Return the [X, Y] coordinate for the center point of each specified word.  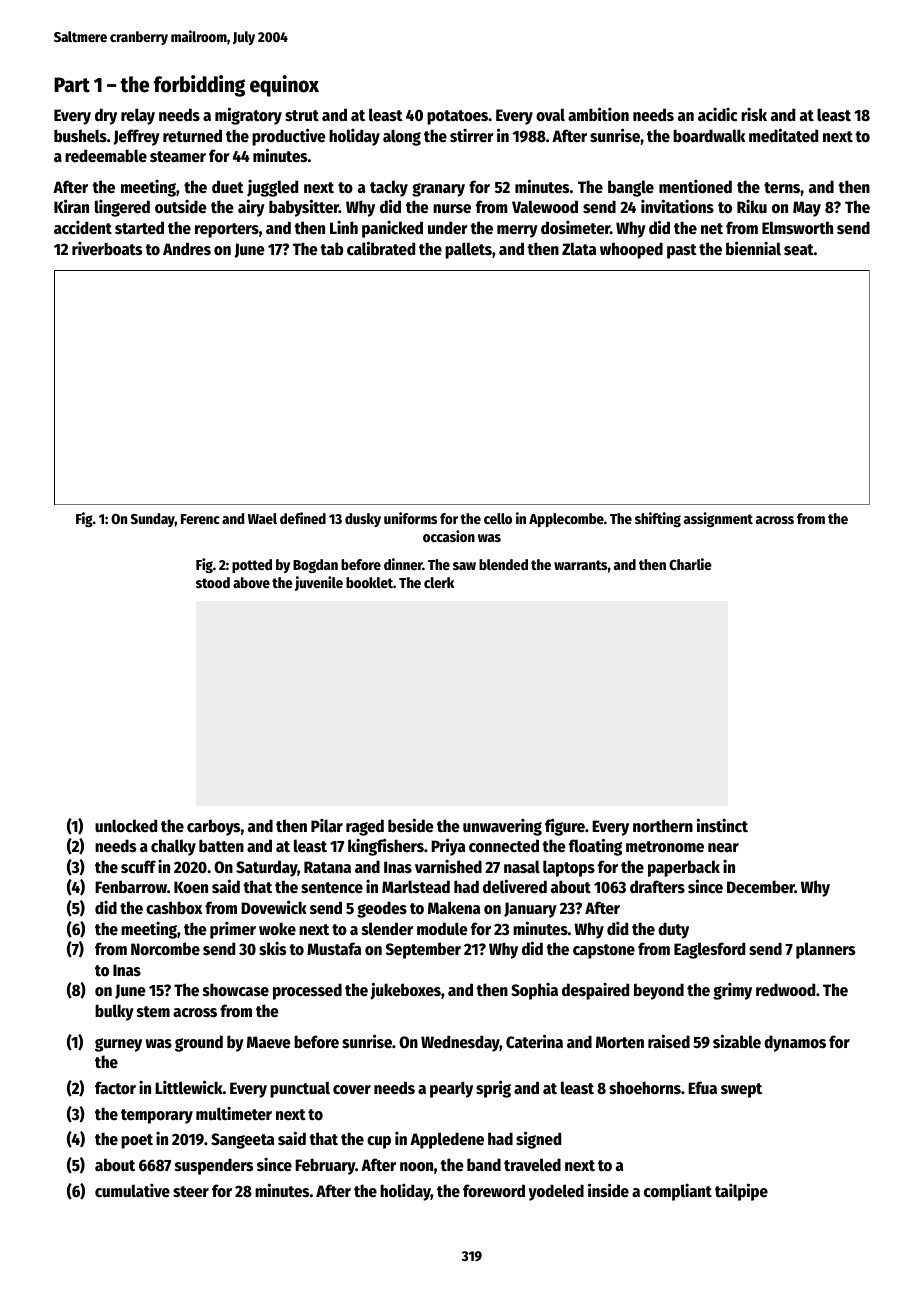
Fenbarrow [131, 887]
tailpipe [741, 1192]
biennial [753, 248]
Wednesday [460, 1043]
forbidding [199, 86]
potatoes [457, 117]
